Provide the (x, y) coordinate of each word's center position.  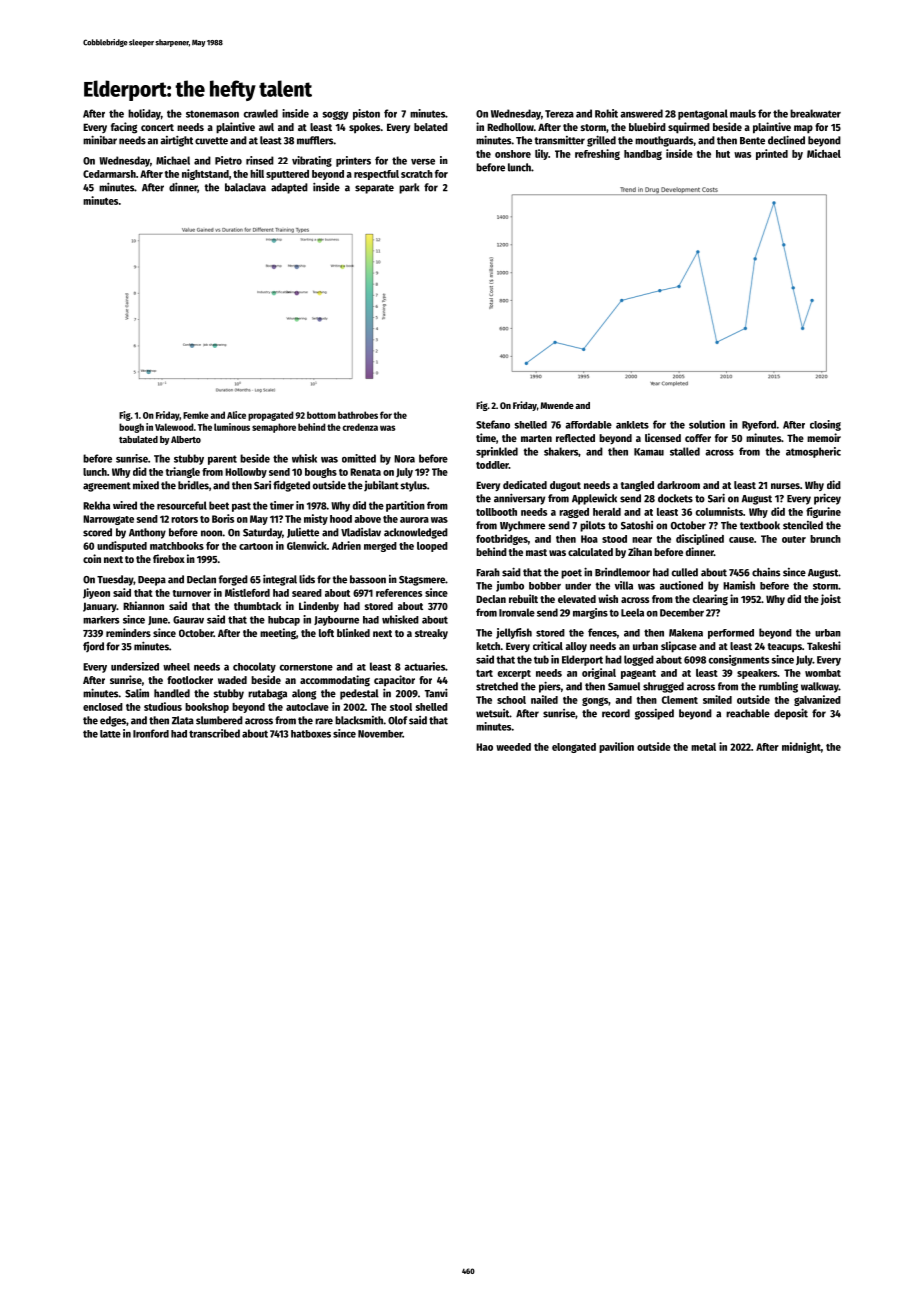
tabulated (138, 439)
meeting (278, 634)
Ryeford (759, 425)
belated (431, 127)
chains (766, 572)
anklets (632, 425)
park (409, 188)
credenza (360, 427)
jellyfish (514, 633)
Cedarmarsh (109, 174)
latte (110, 734)
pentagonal (703, 114)
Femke (196, 415)
